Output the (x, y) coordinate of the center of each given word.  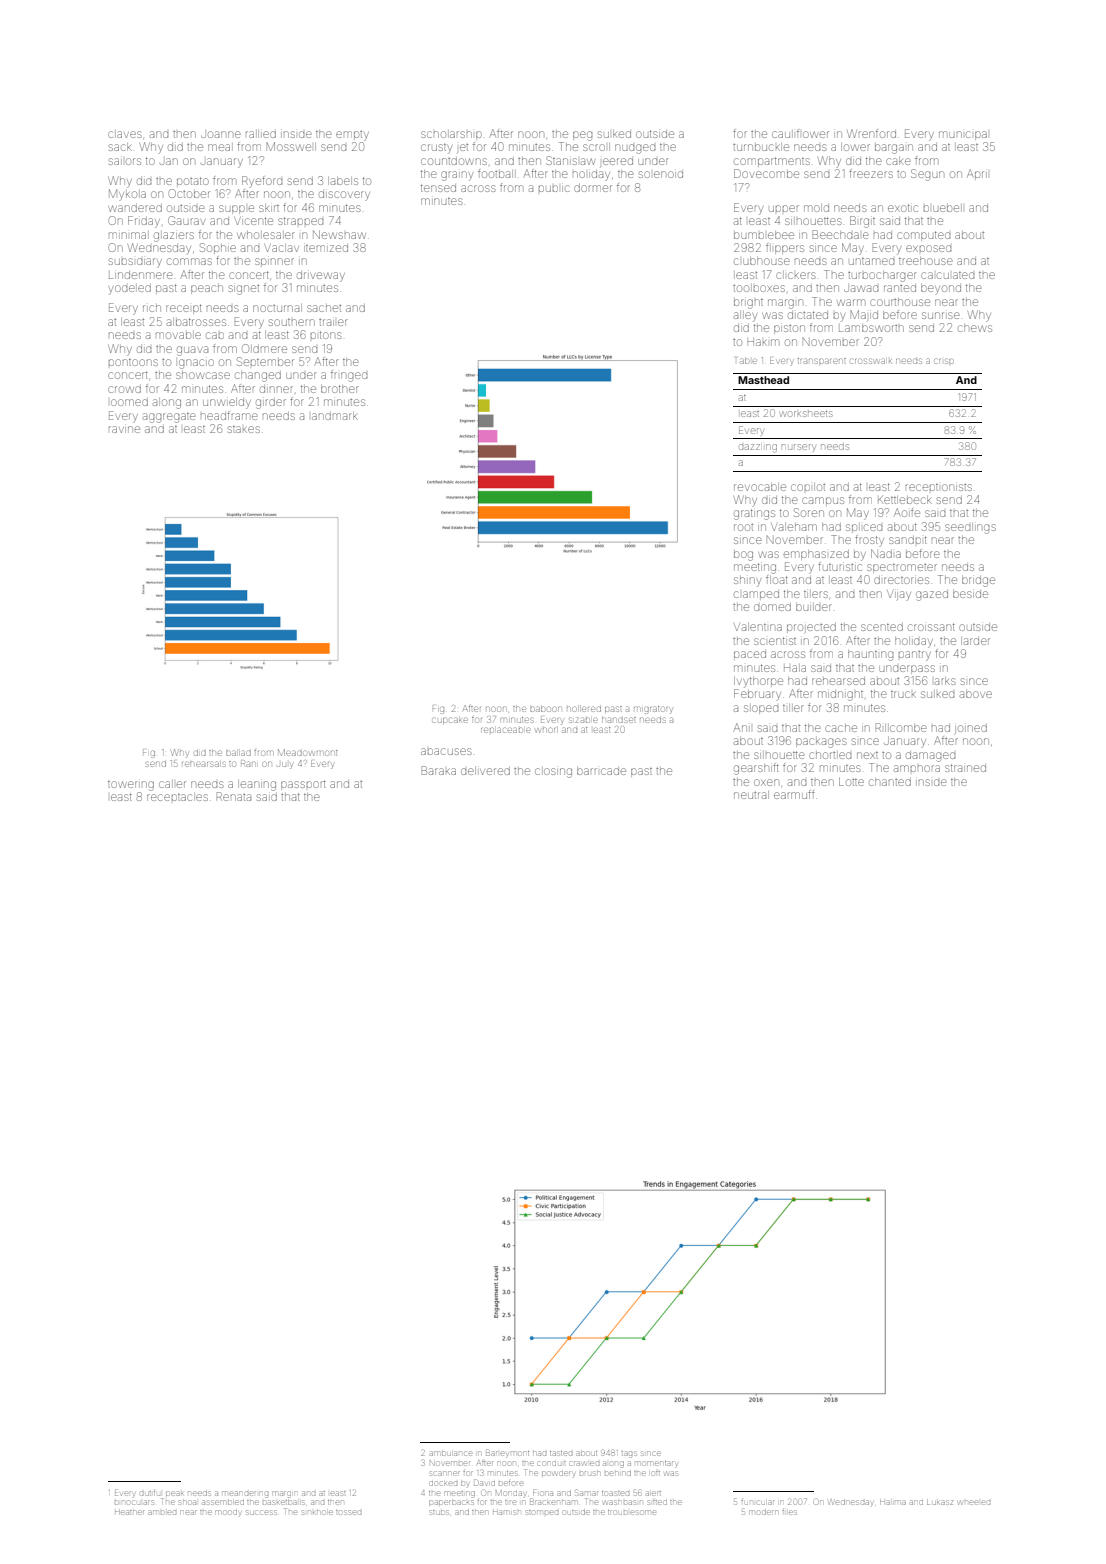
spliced (864, 527)
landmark (335, 416)
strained (965, 768)
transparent (822, 361)
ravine (124, 429)
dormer (593, 188)
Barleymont (507, 1454)
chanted (890, 782)
